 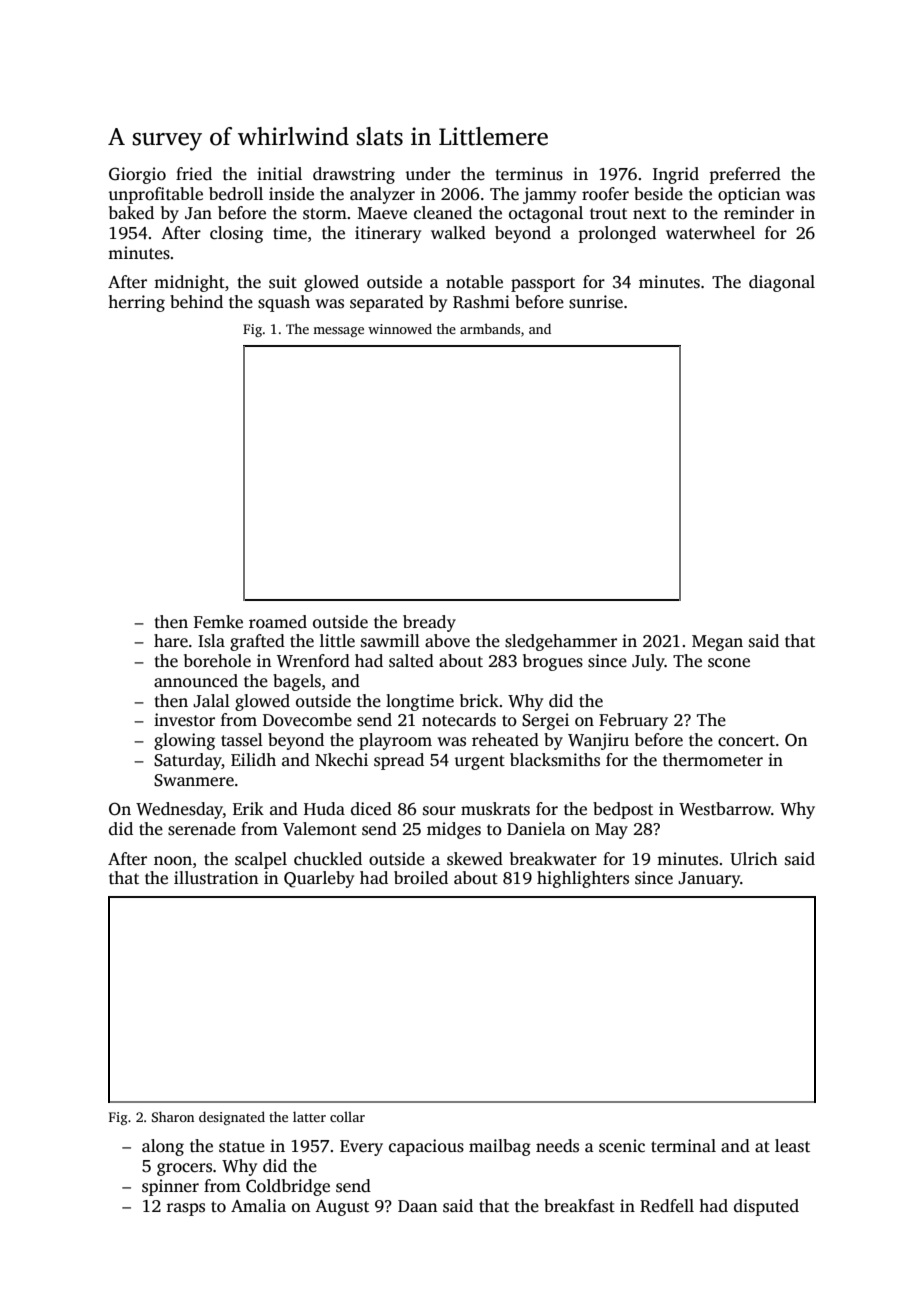 I want to click on investor, so click(x=184, y=720).
